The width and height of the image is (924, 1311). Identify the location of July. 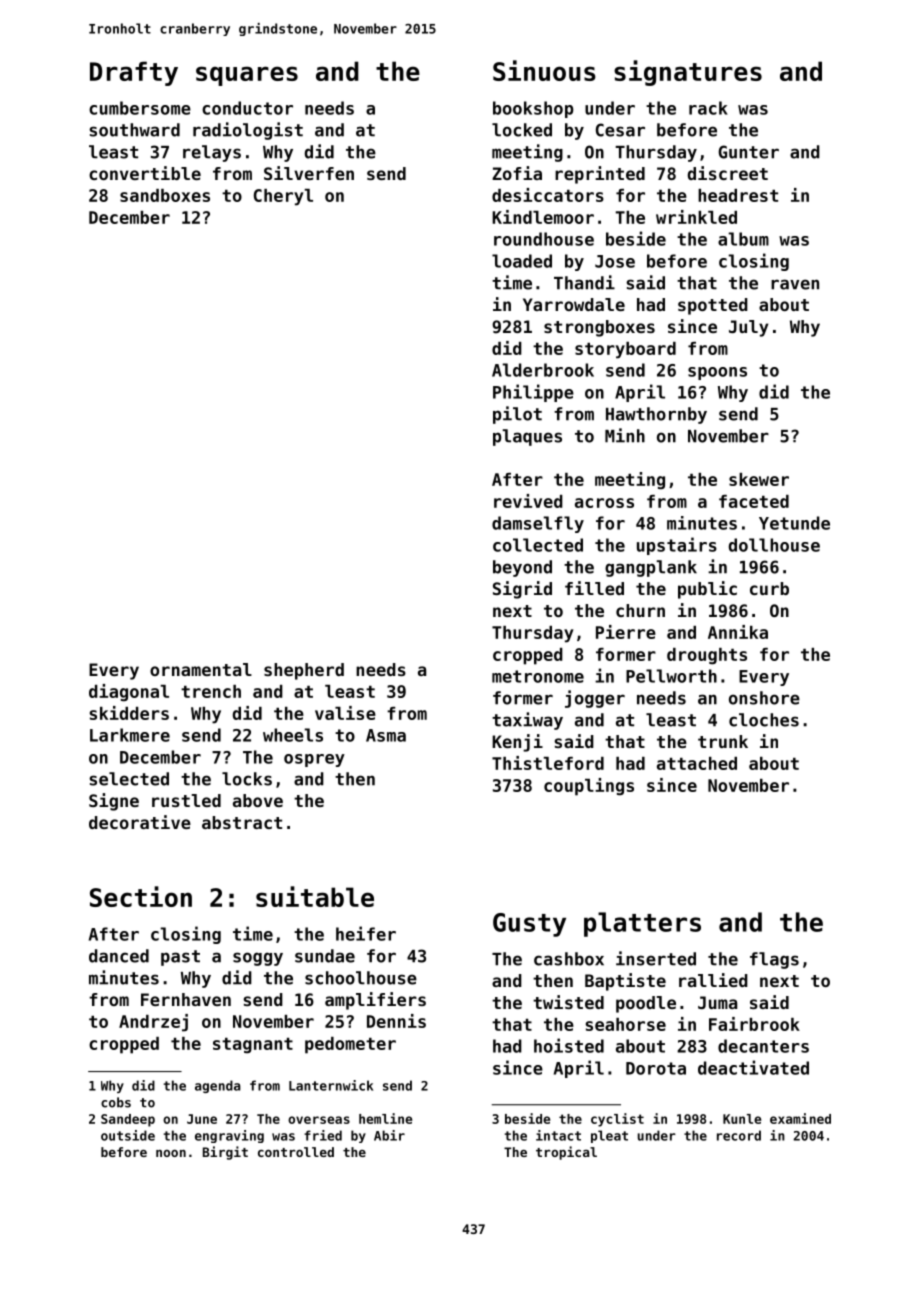
(748, 328).
